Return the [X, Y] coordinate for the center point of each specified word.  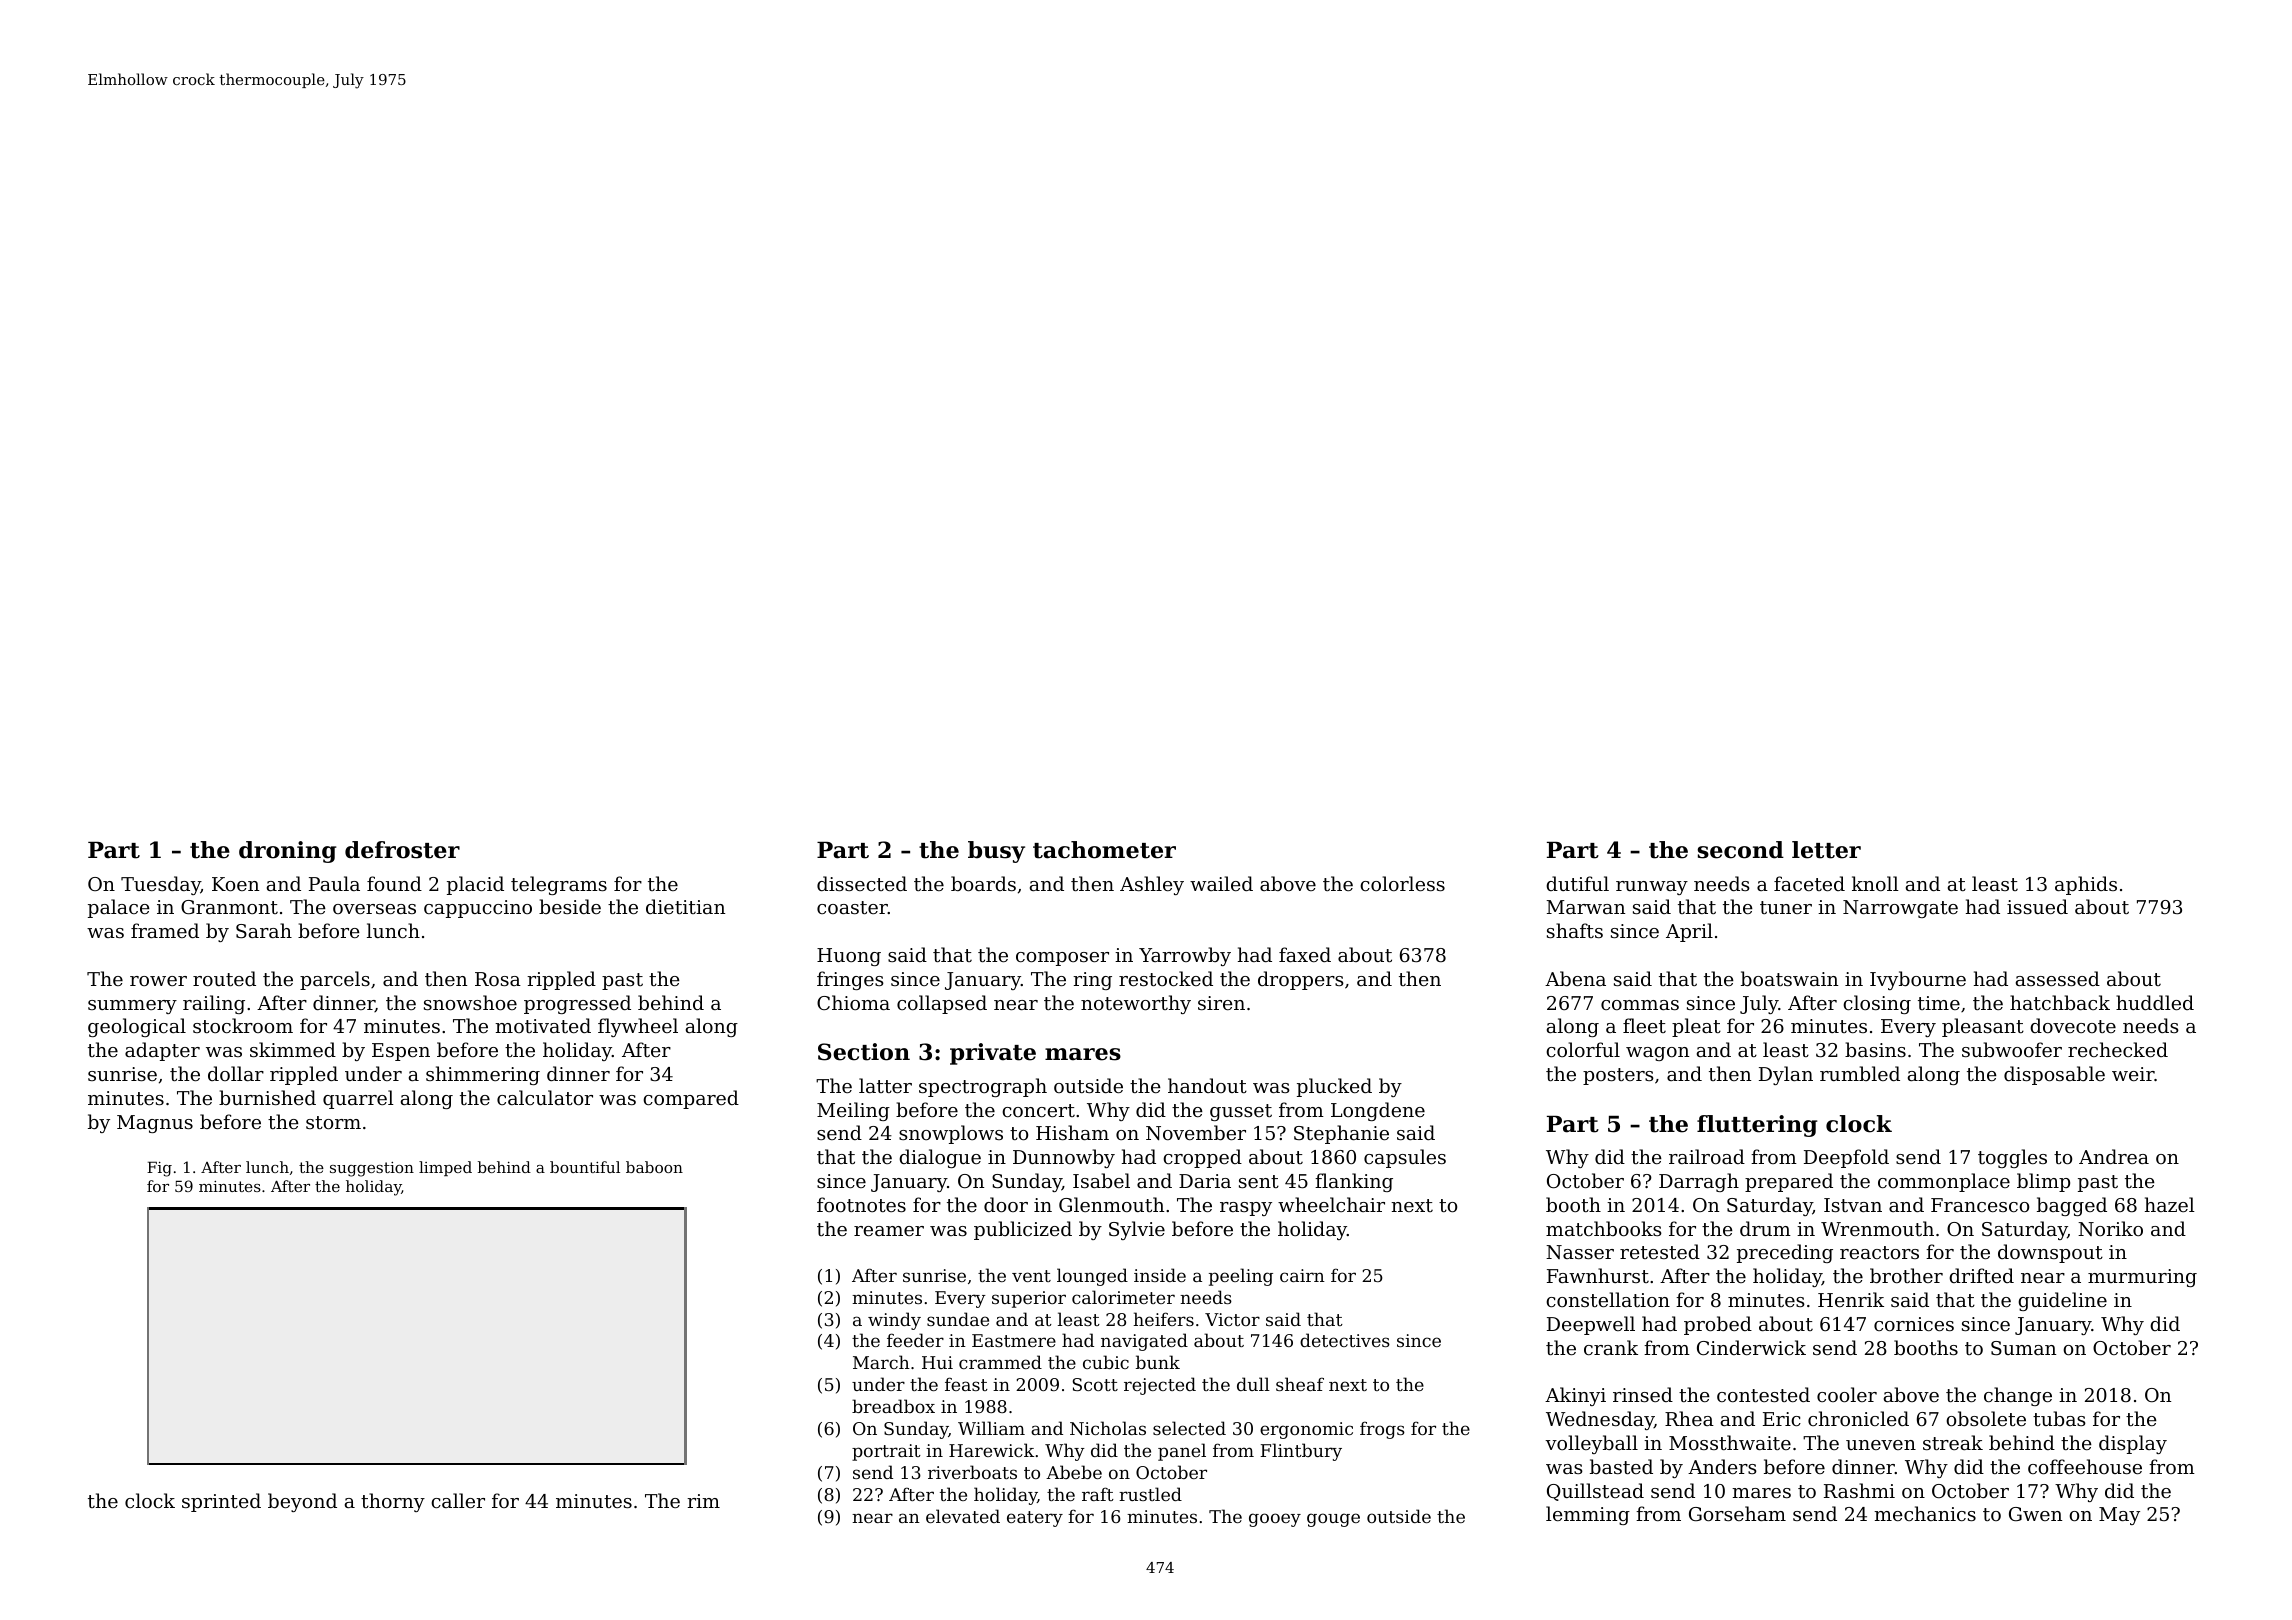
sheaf [1300, 1384]
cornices [1914, 1324]
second [1740, 850]
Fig [159, 1169]
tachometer [1104, 850]
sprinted [221, 1502]
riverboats [972, 1472]
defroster [402, 850]
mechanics [1925, 1513]
